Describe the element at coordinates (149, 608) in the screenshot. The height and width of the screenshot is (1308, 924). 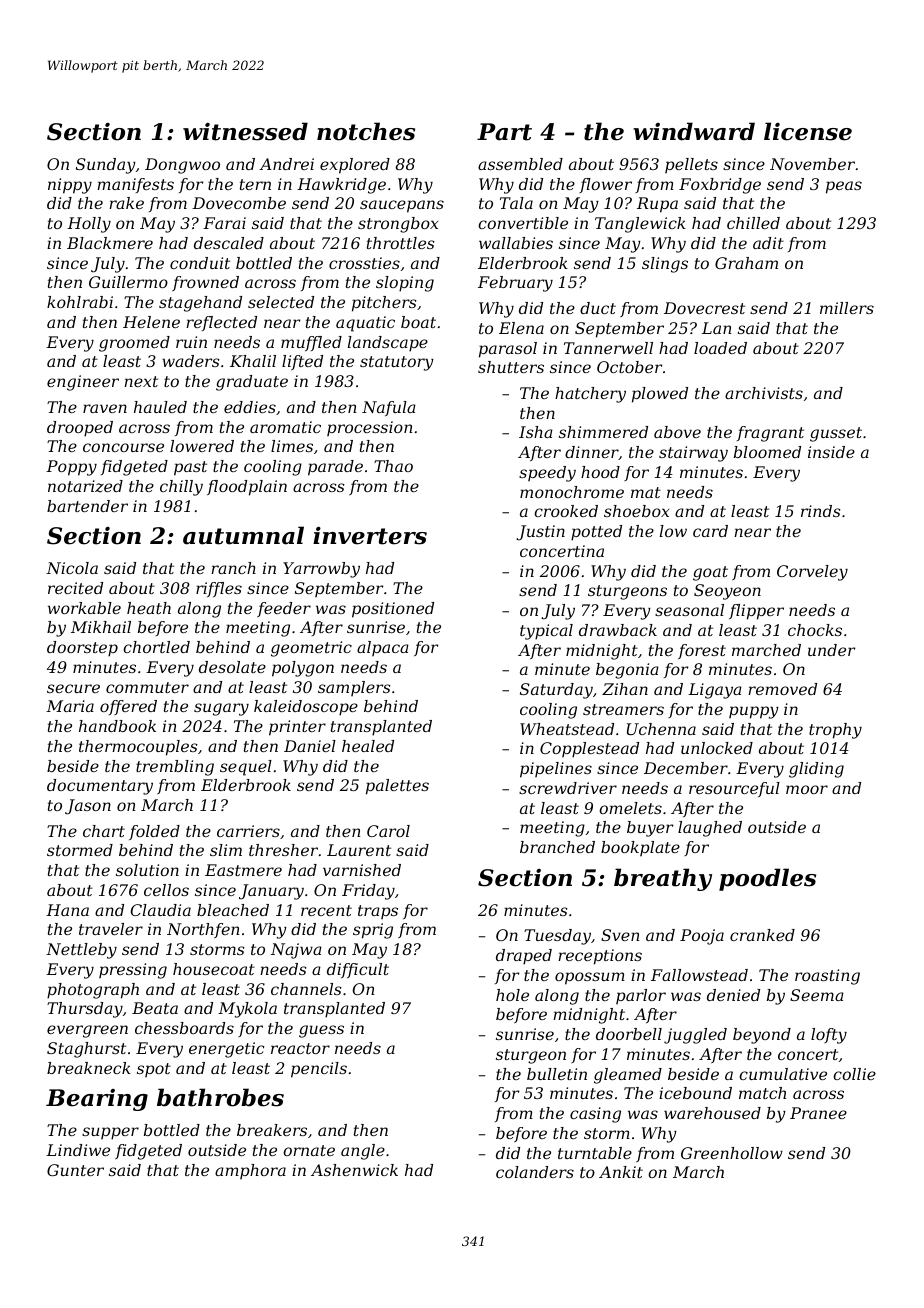
I see `heath` at that location.
